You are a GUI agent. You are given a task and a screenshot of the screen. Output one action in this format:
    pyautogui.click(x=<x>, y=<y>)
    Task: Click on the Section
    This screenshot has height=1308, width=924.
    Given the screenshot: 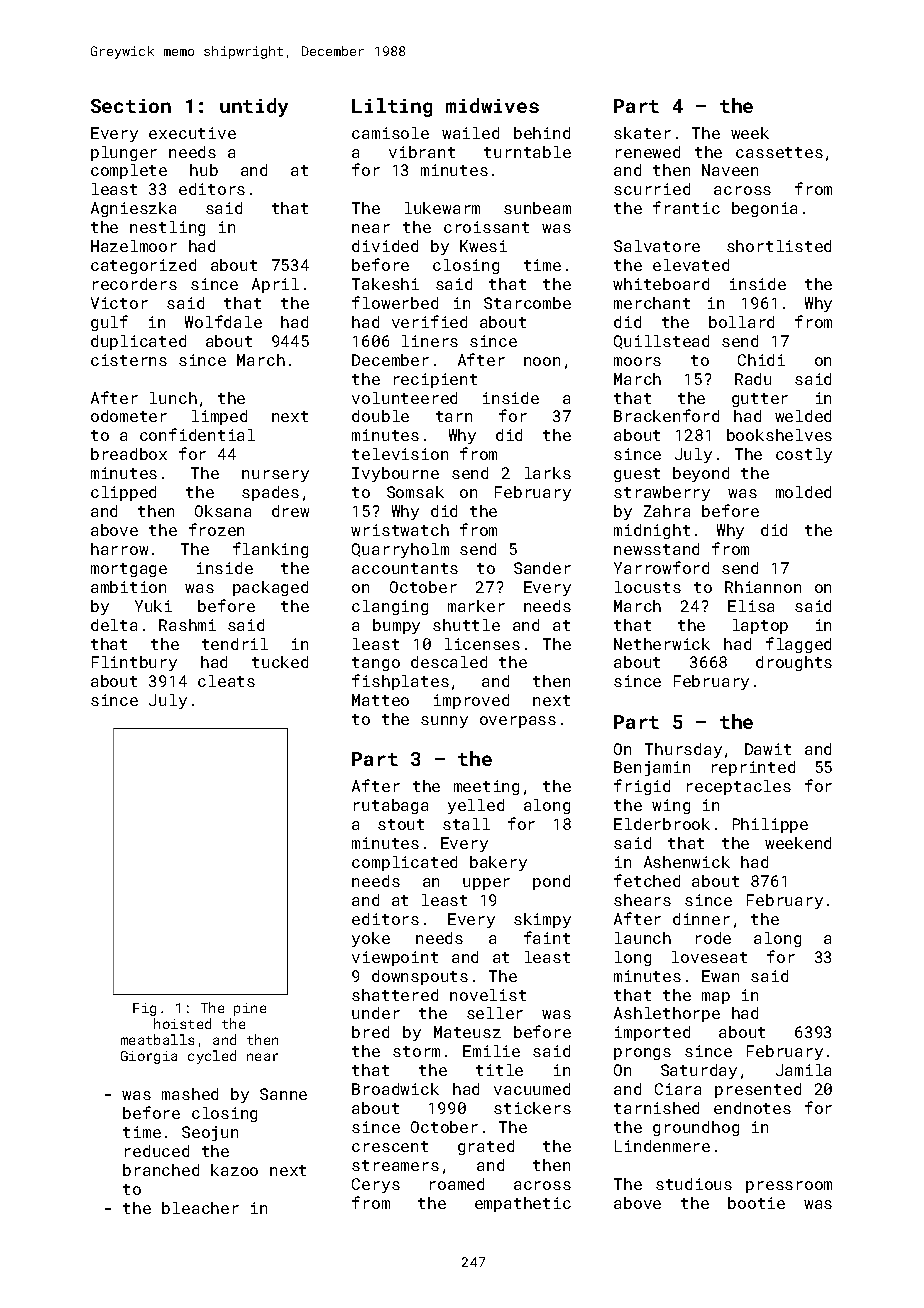 What is the action you would take?
    pyautogui.click(x=131, y=106)
